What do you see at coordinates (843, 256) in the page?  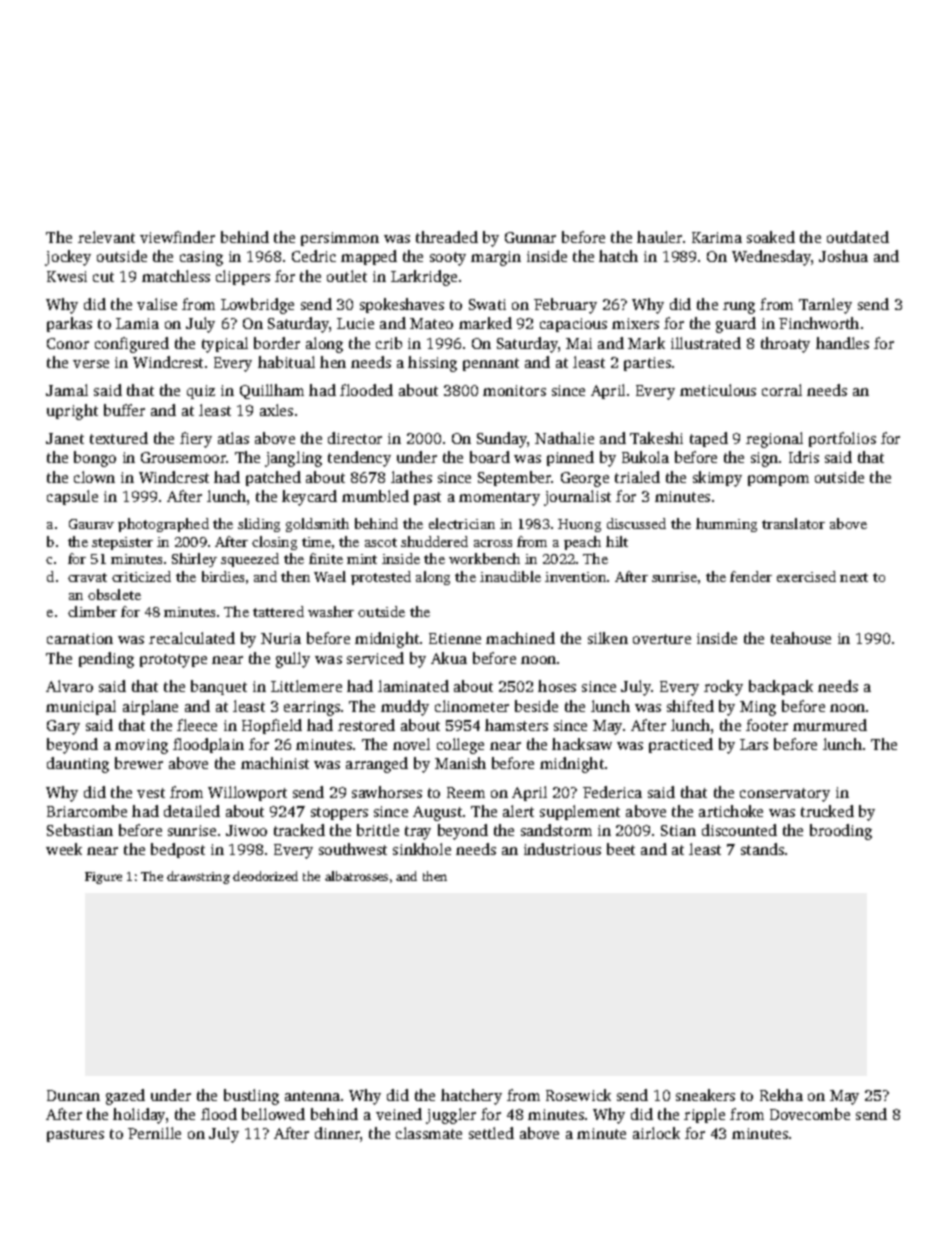 I see `Joshua` at bounding box center [843, 256].
